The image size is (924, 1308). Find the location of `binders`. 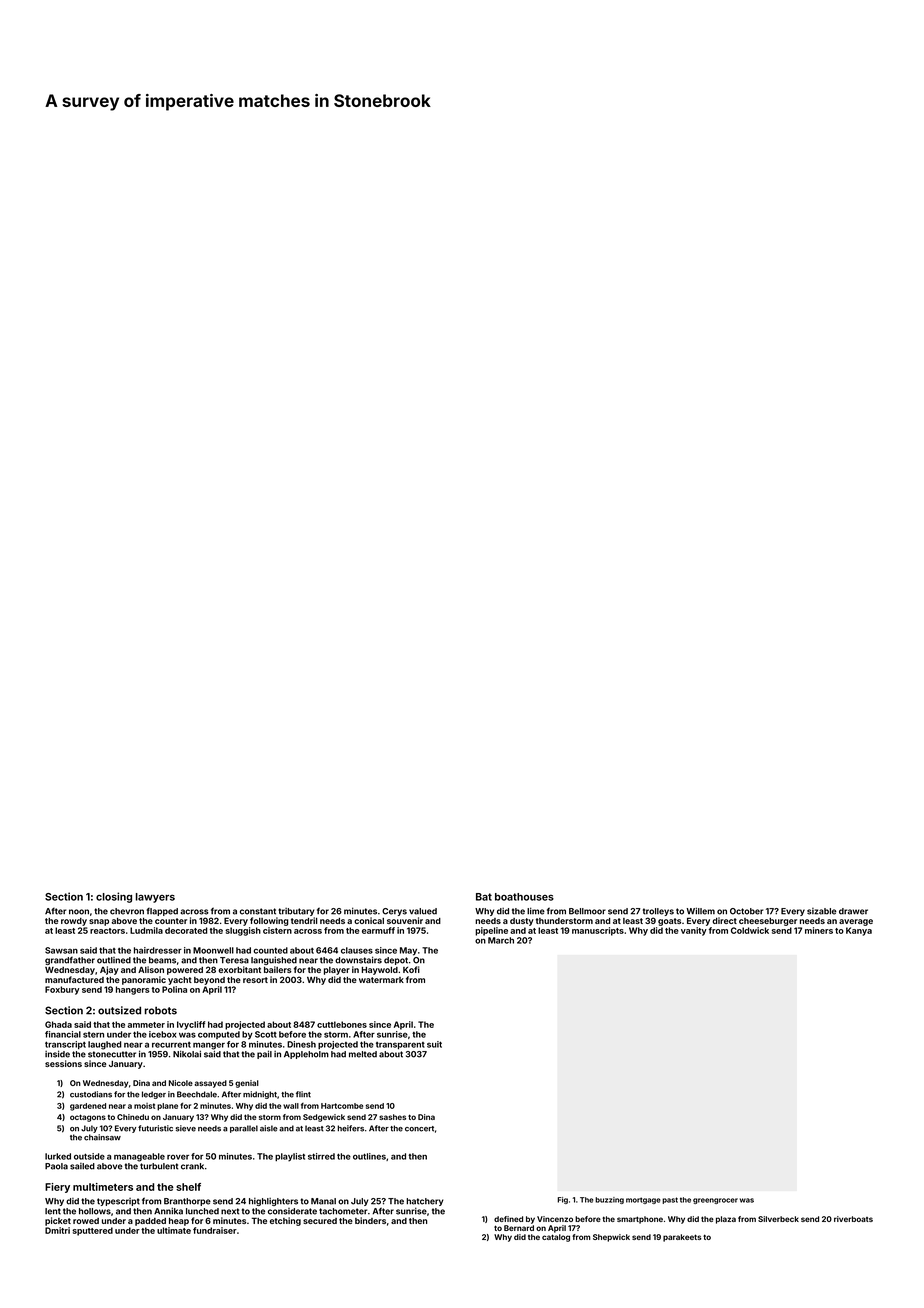

binders is located at coordinates (370, 1220).
